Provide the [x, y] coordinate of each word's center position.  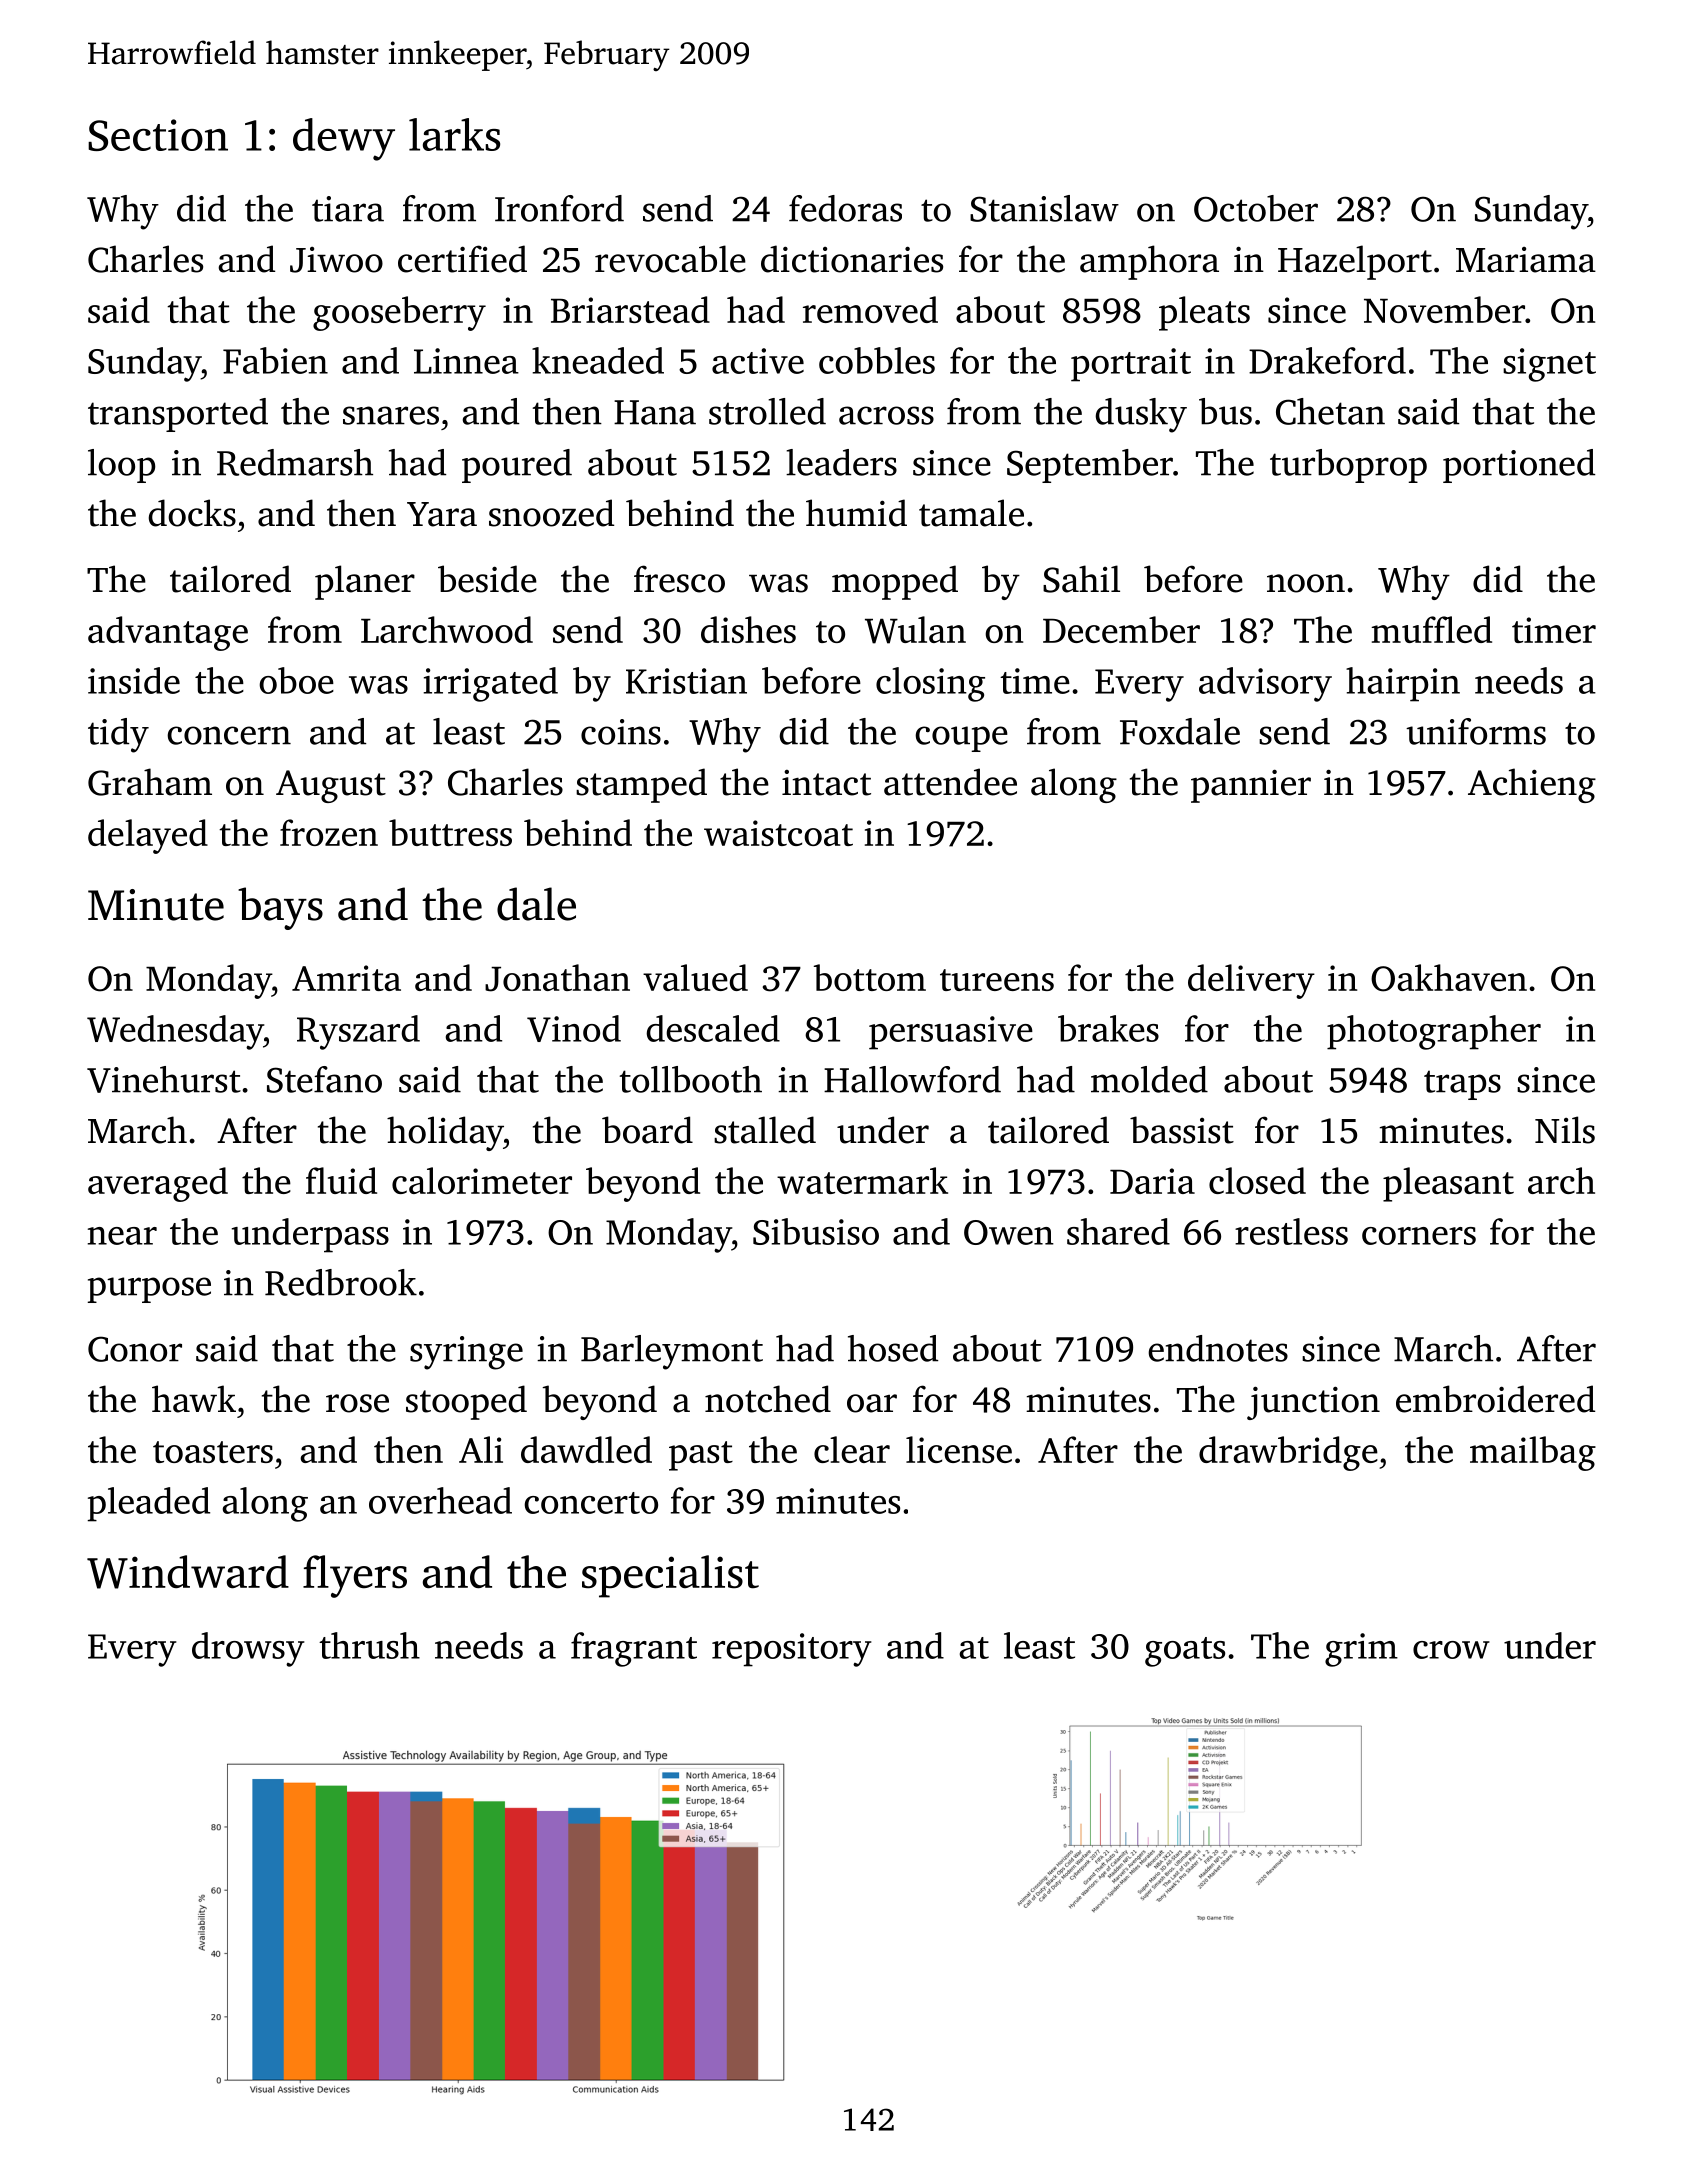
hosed [893, 1348]
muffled [1431, 629]
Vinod [574, 1028]
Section [158, 135]
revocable [670, 259]
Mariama [1526, 260]
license [959, 1449]
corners [1419, 1236]
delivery [1251, 981]
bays [280, 908]
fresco [679, 579]
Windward [188, 1572]
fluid [341, 1180]
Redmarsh [295, 462]
